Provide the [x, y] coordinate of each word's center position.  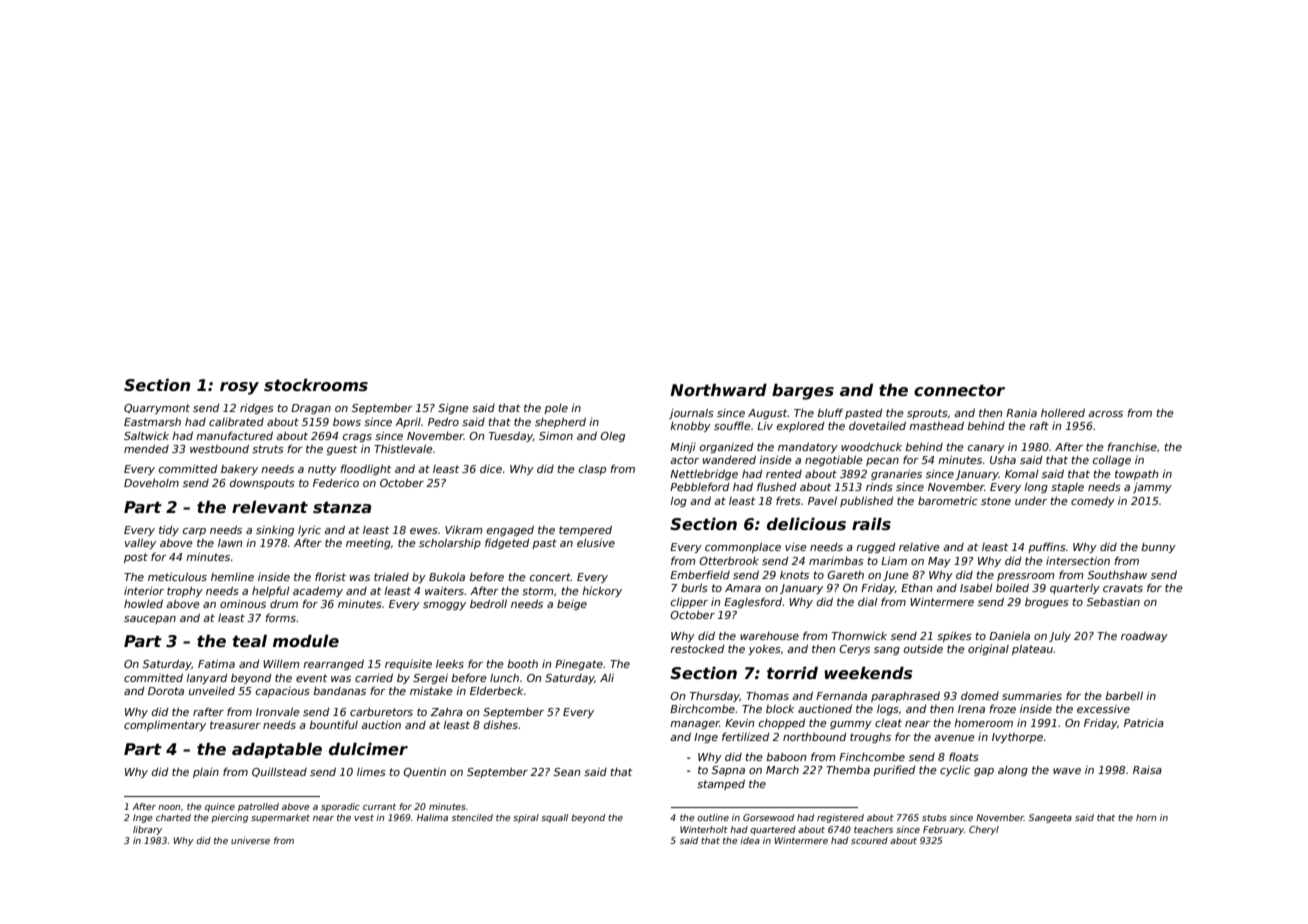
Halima [432, 817]
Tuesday [511, 436]
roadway [1144, 637]
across [1105, 414]
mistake [431, 690]
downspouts [262, 484]
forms [280, 617]
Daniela [1009, 635]
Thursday [715, 696]
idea [750, 840]
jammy [1152, 488]
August [767, 414]
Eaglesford [753, 602]
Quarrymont [157, 409]
